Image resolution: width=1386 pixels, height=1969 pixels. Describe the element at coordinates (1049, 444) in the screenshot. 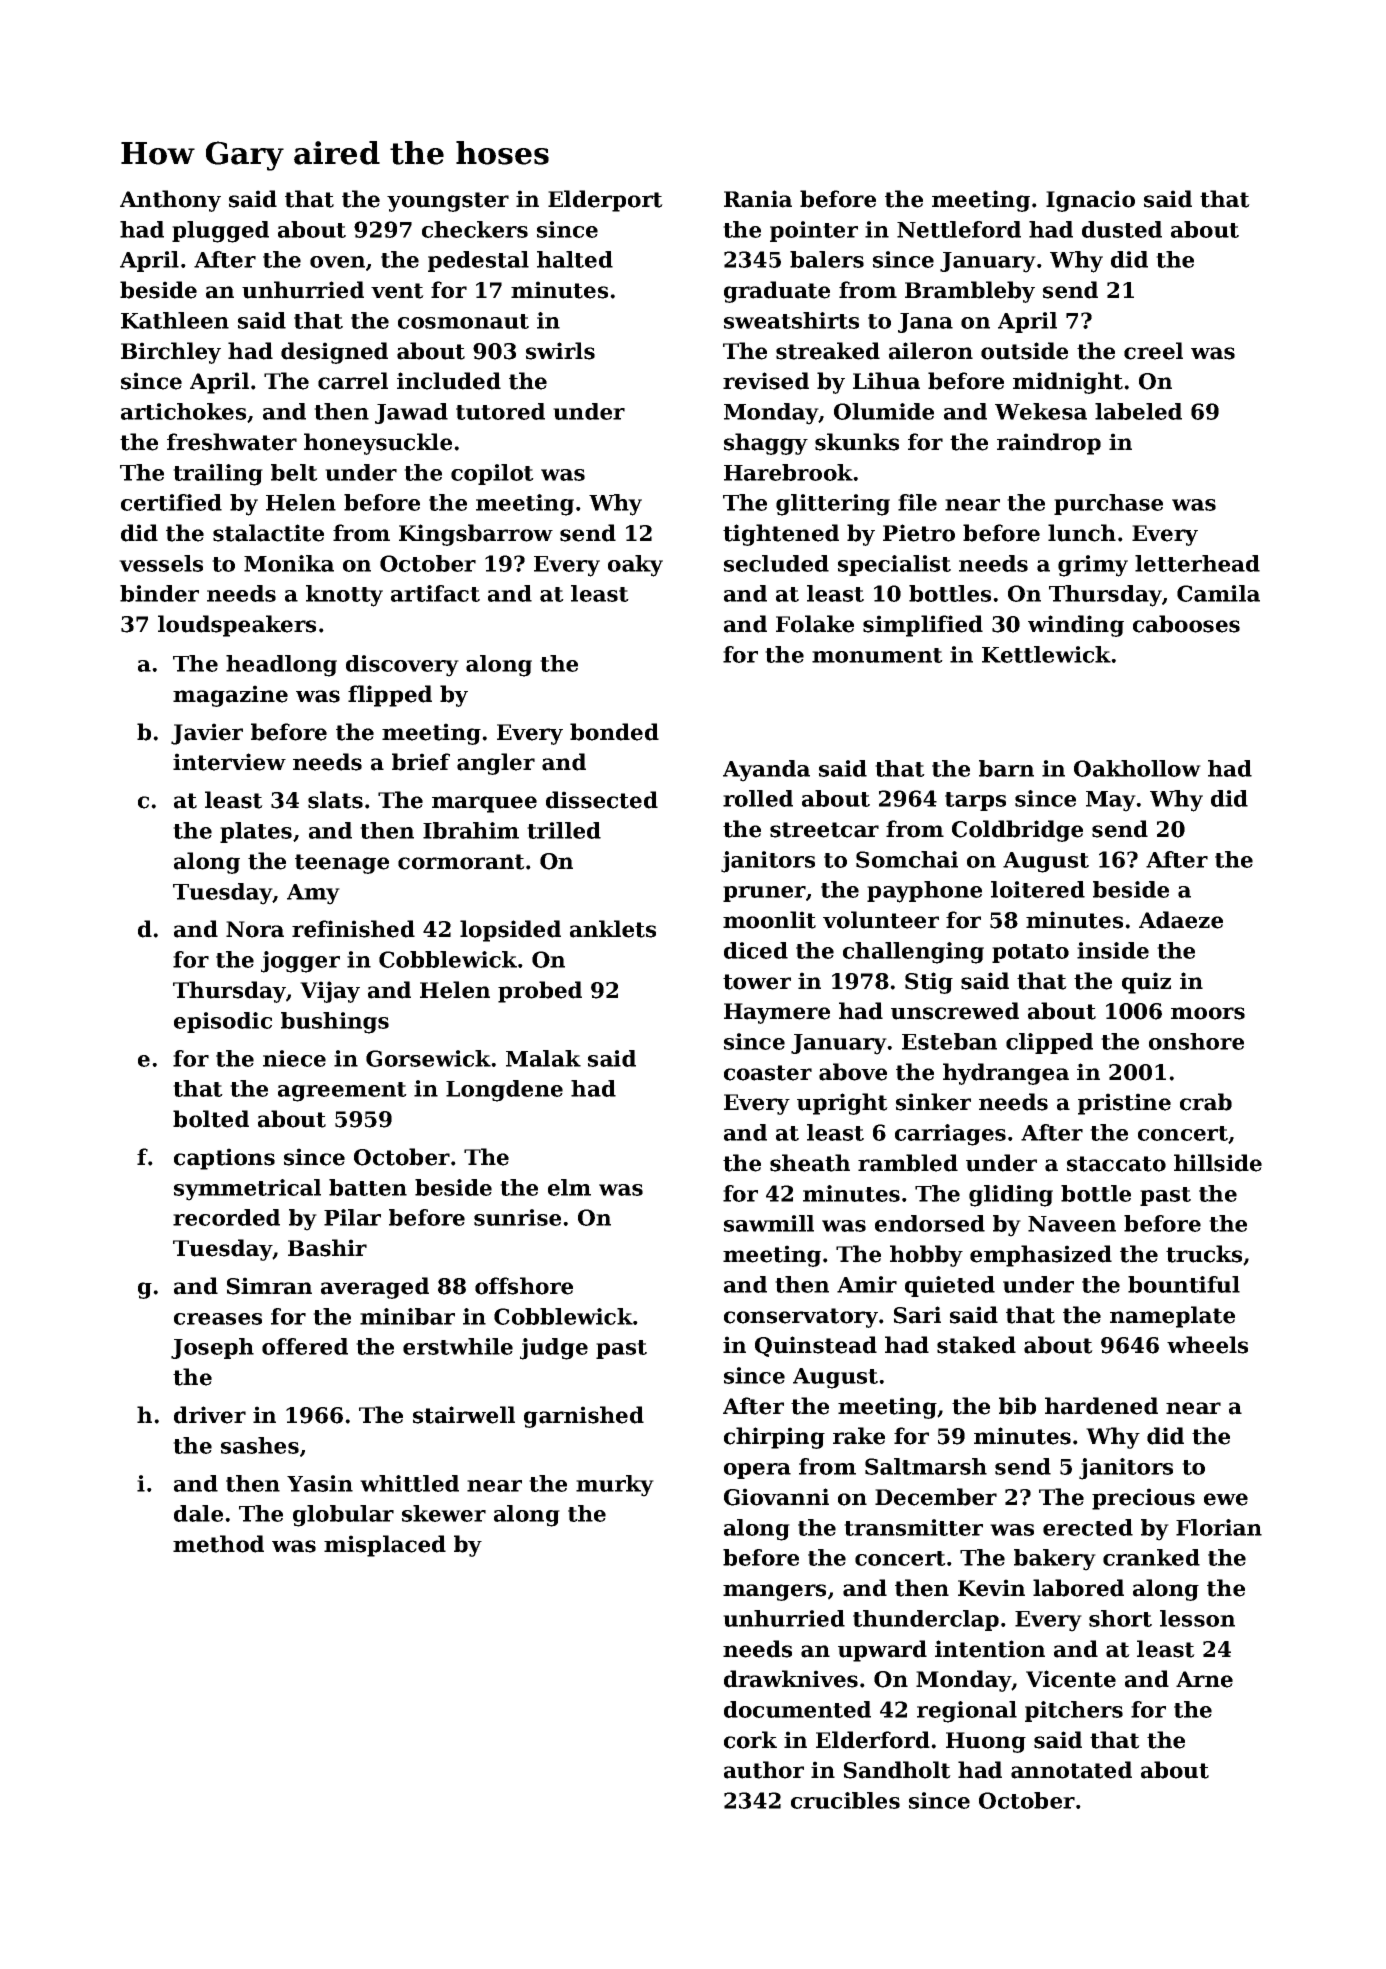

I see `raindrop` at that location.
